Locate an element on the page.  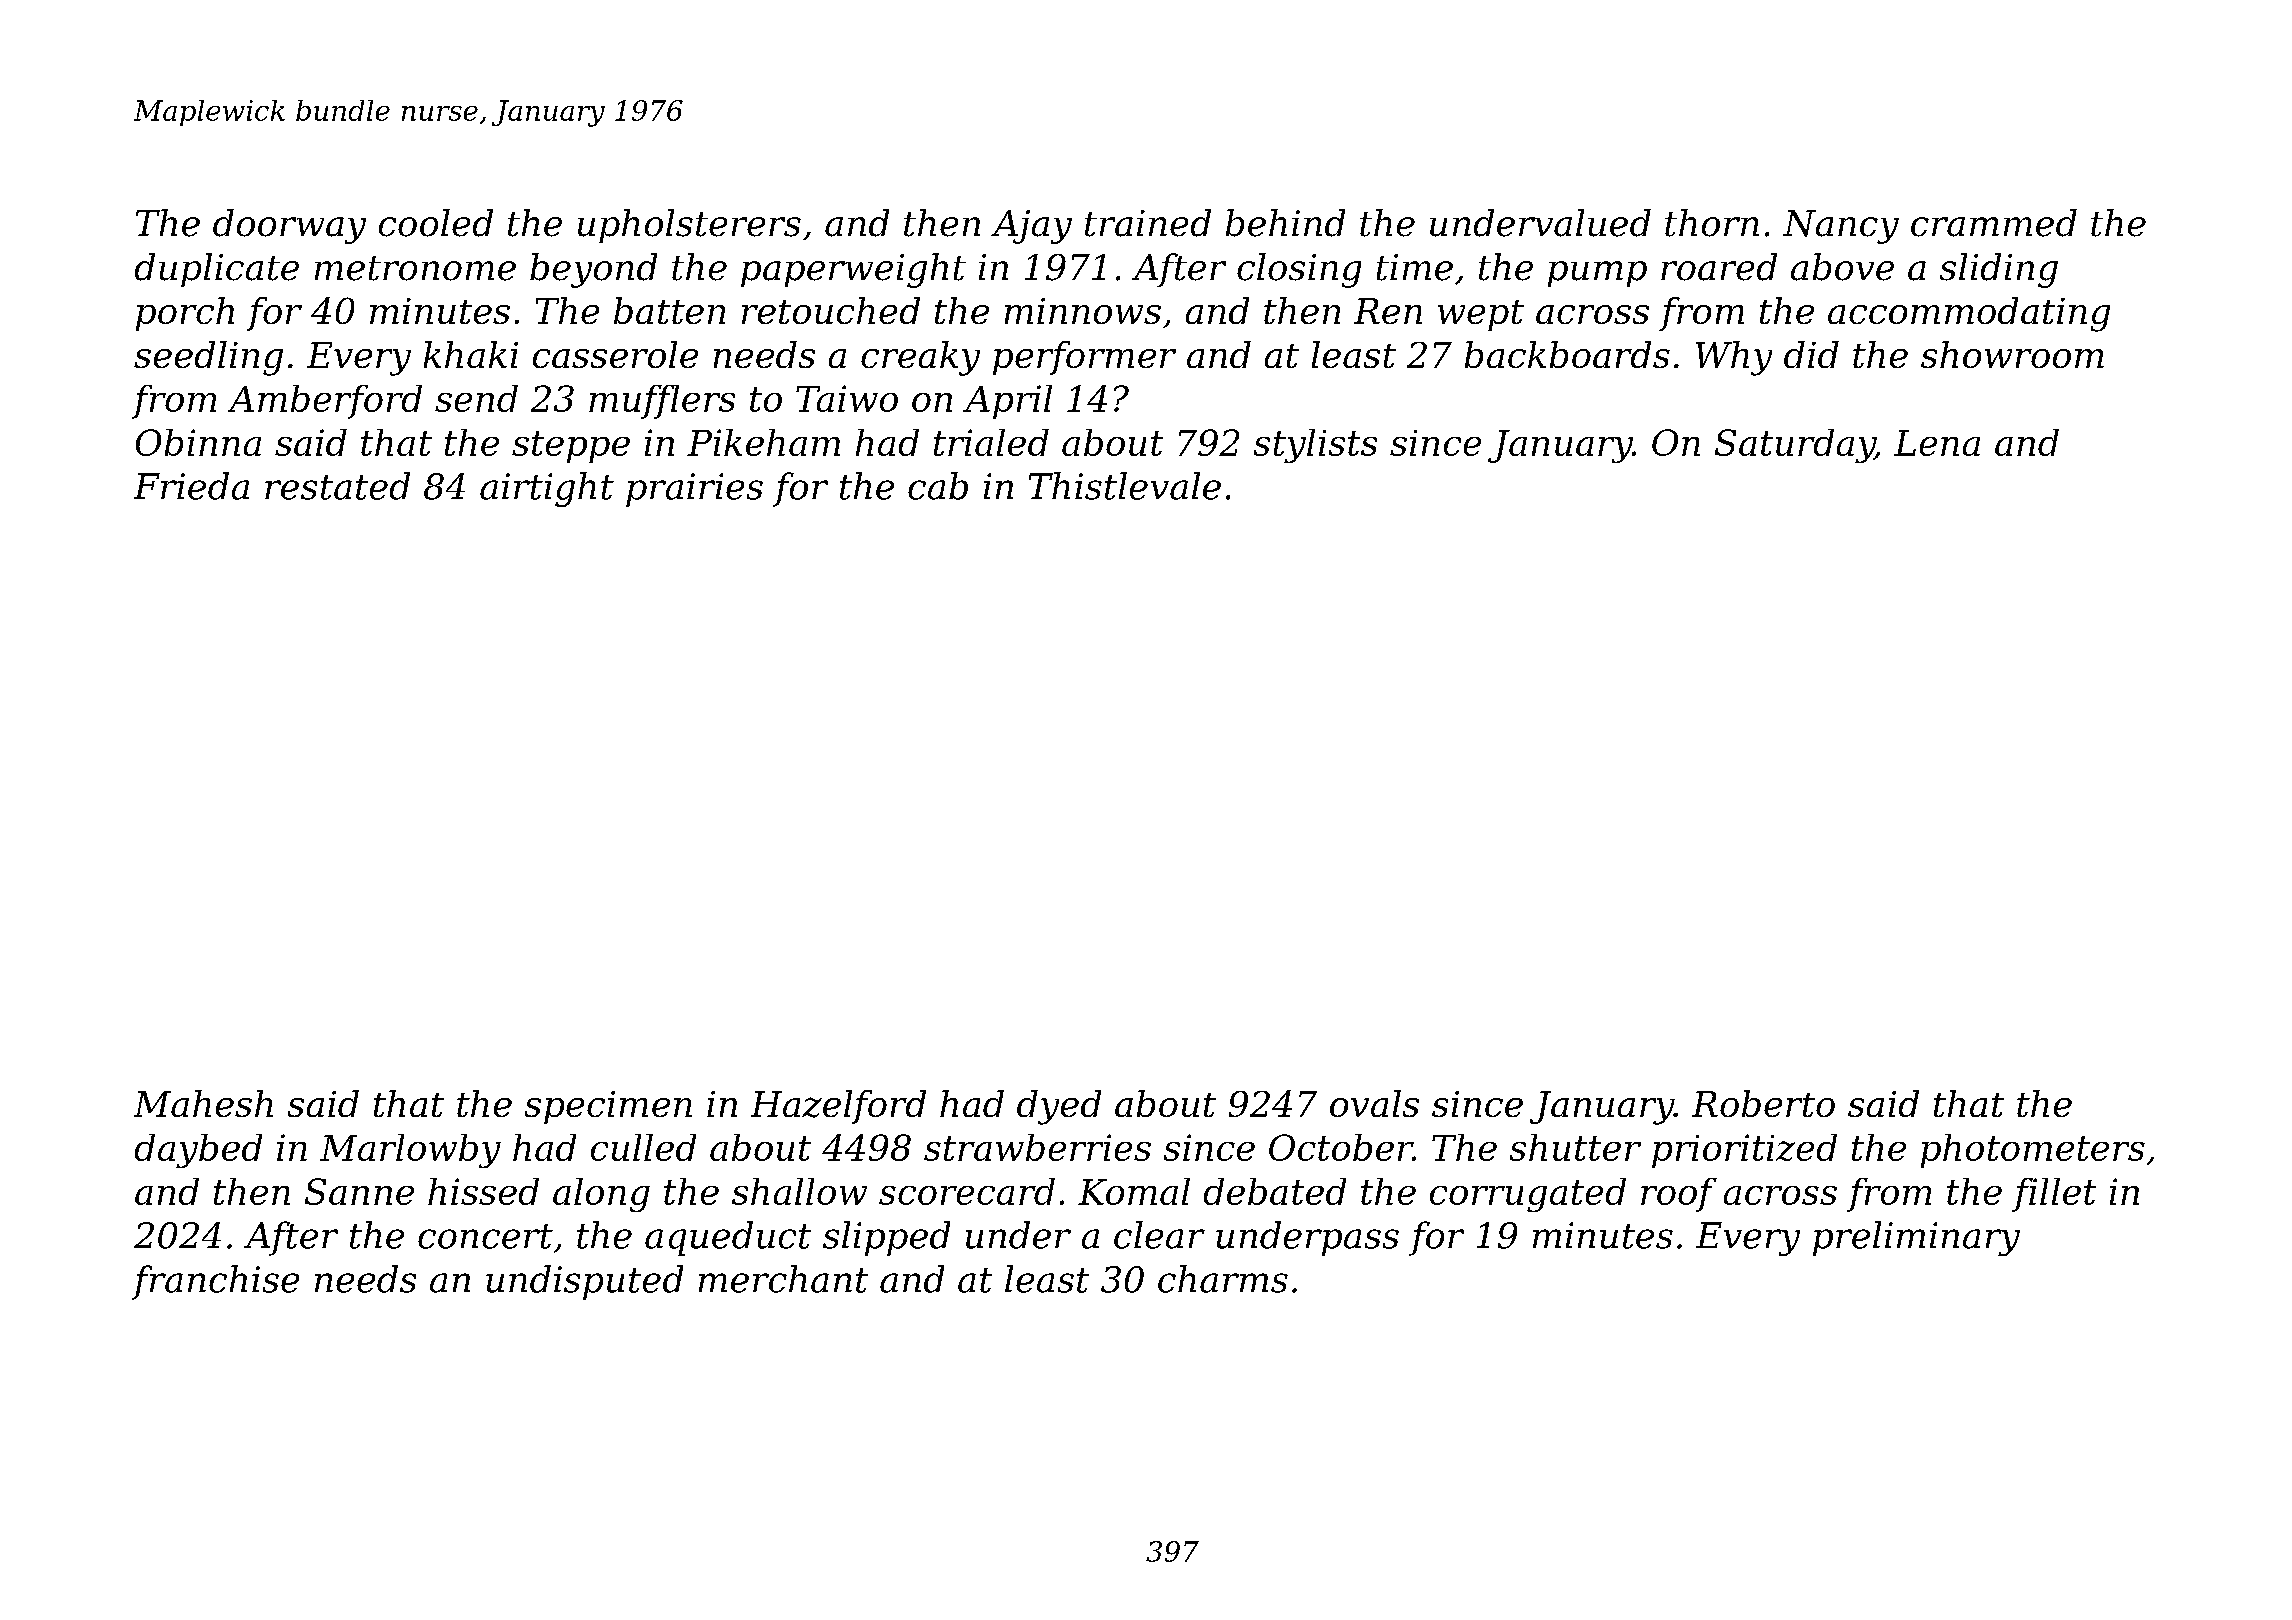
franchise is located at coordinates (215, 1282).
